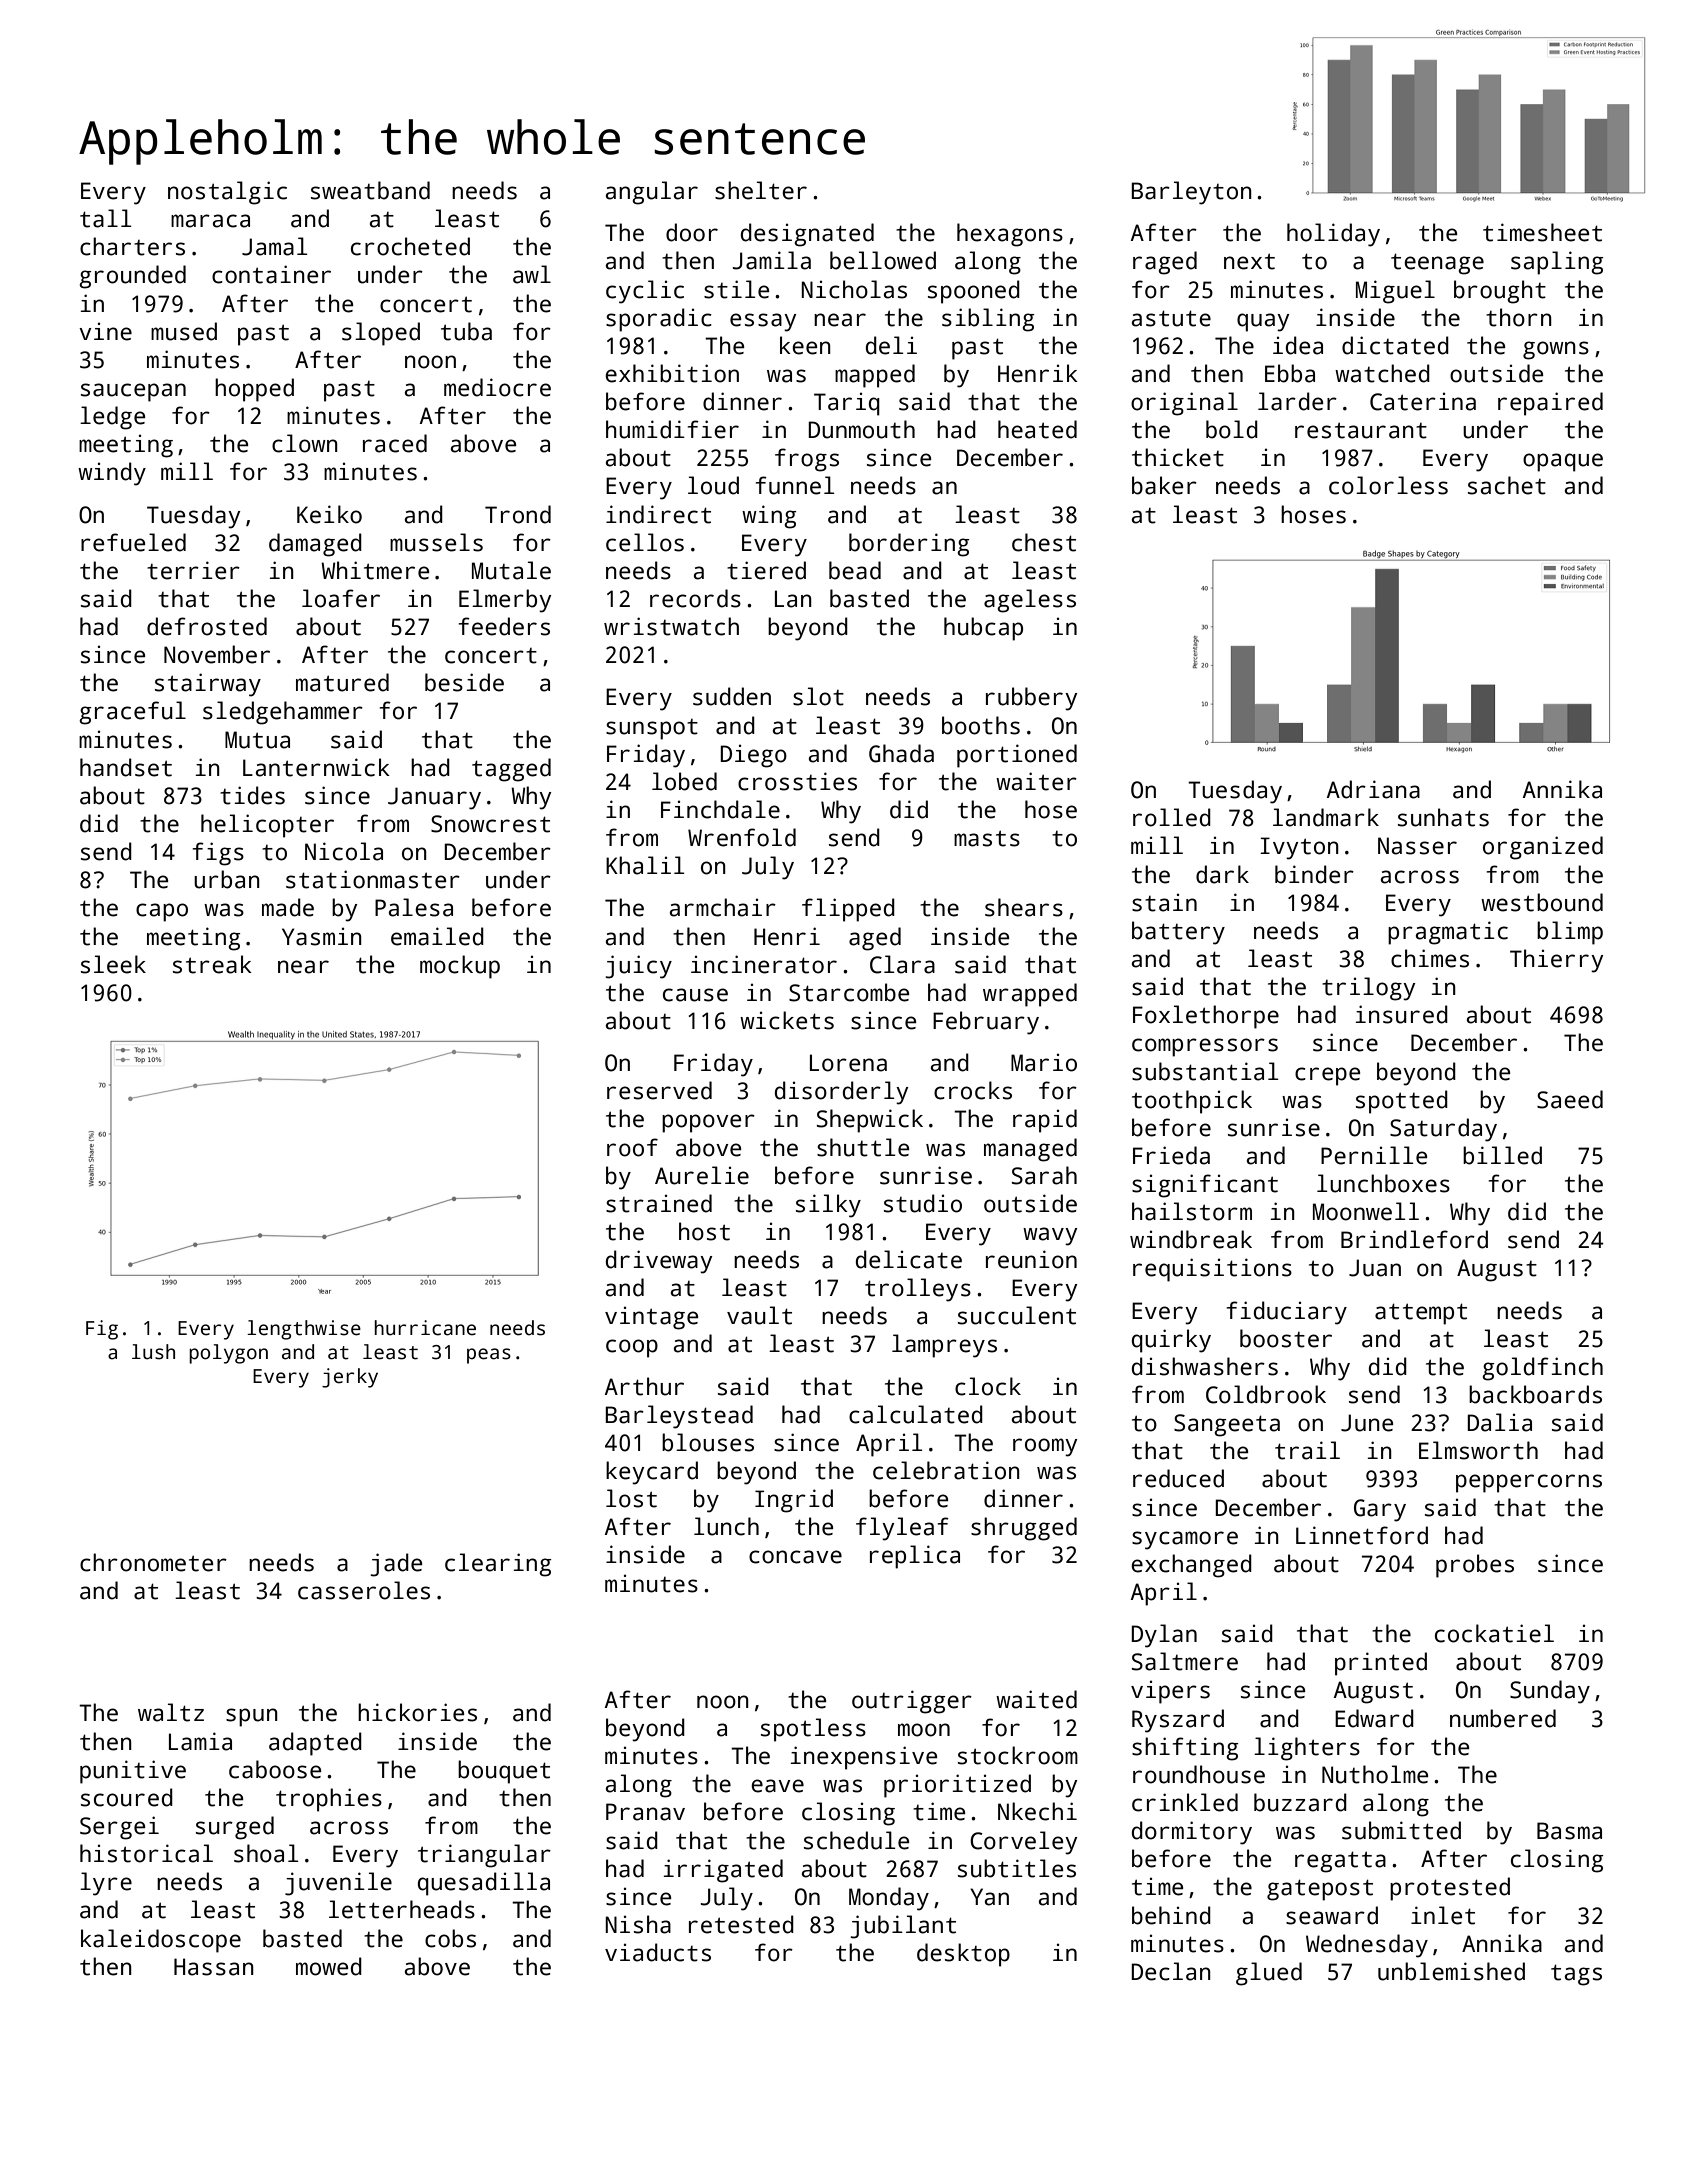 The width and height of the screenshot is (1683, 2178). What do you see at coordinates (1423, 401) in the screenshot?
I see `Caterina` at bounding box center [1423, 401].
